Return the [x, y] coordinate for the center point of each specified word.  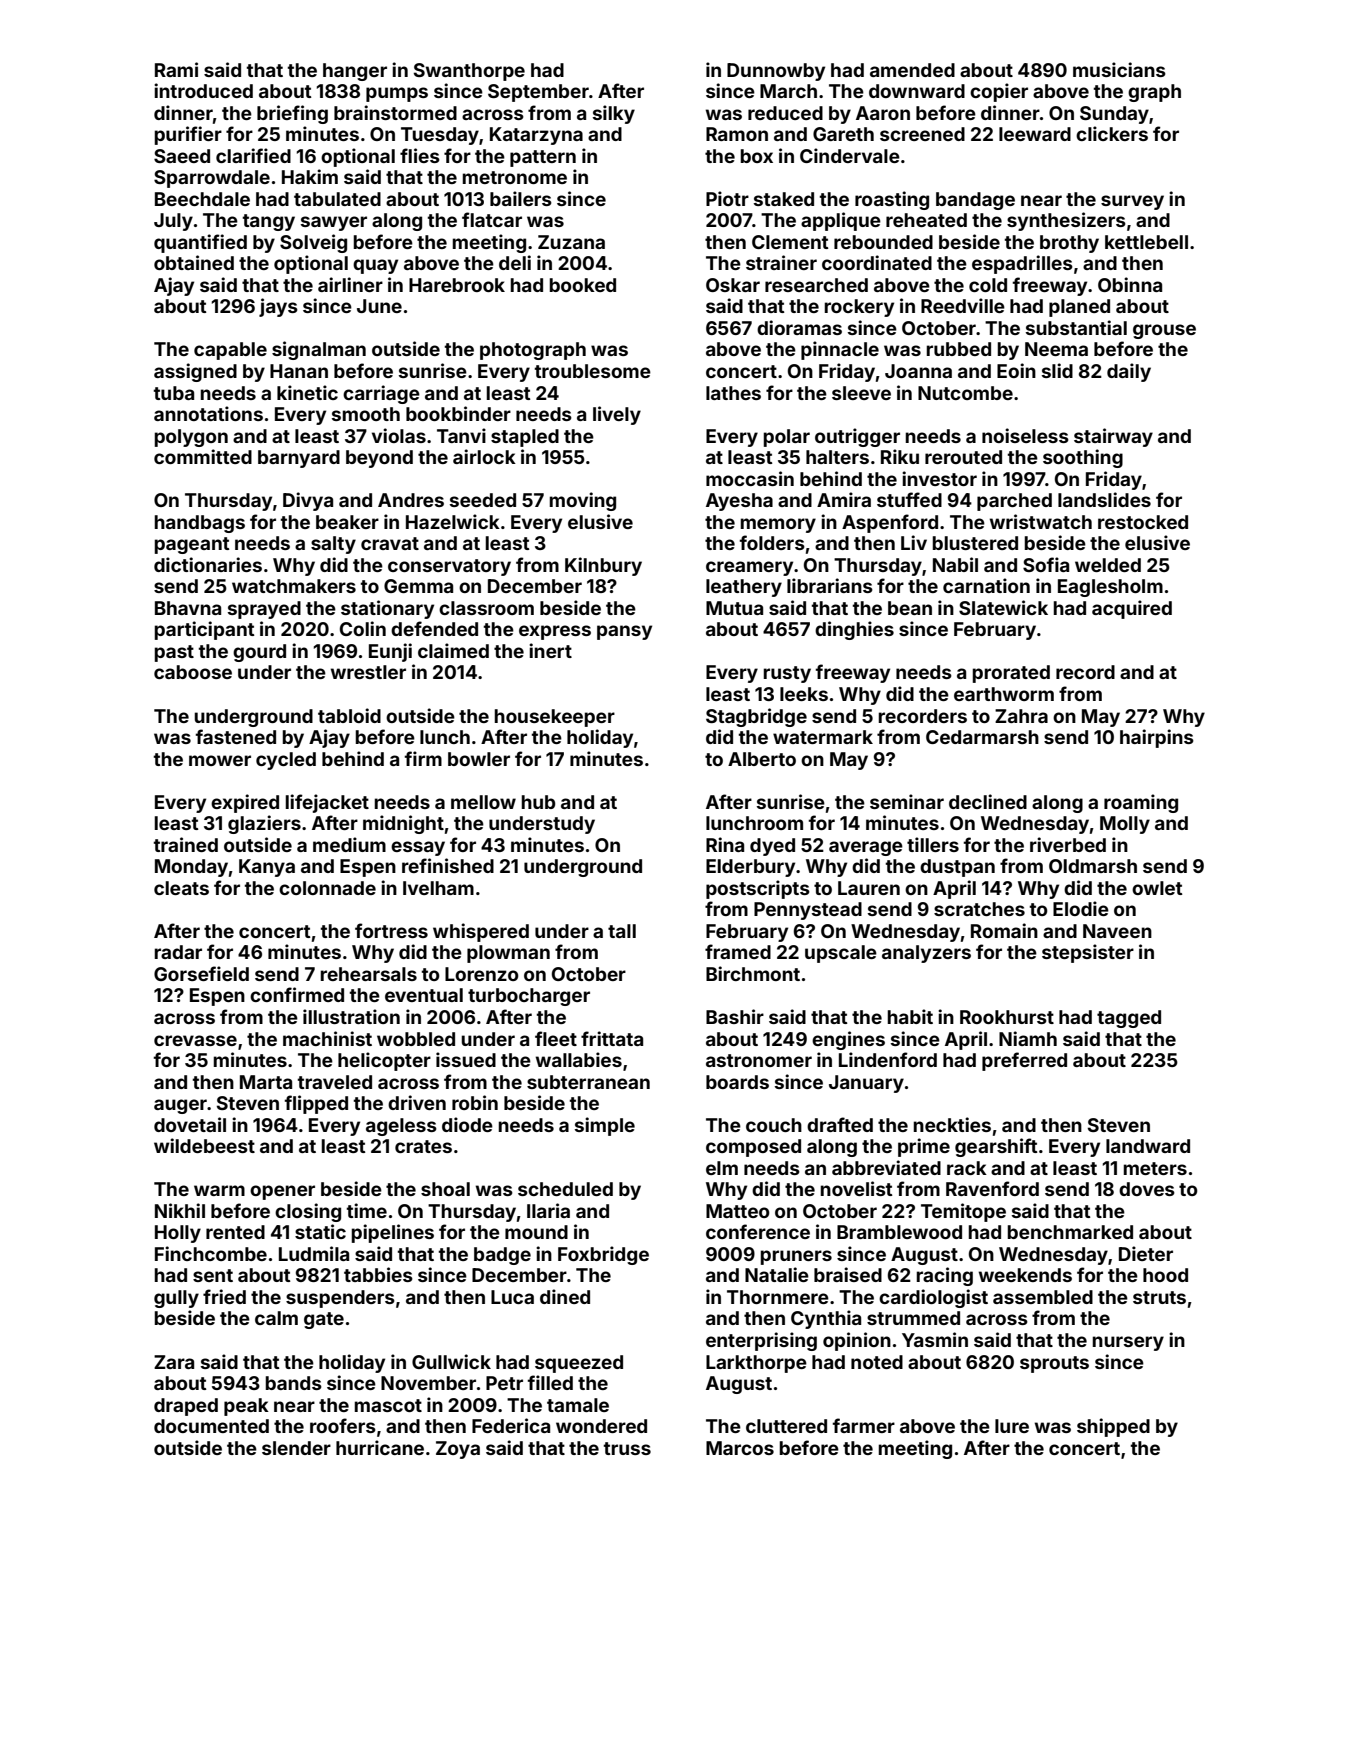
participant [204, 630]
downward [917, 91]
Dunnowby [776, 72]
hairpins [1157, 738]
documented [211, 1426]
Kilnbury [603, 566]
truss [627, 1448]
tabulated [337, 199]
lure [1012, 1426]
